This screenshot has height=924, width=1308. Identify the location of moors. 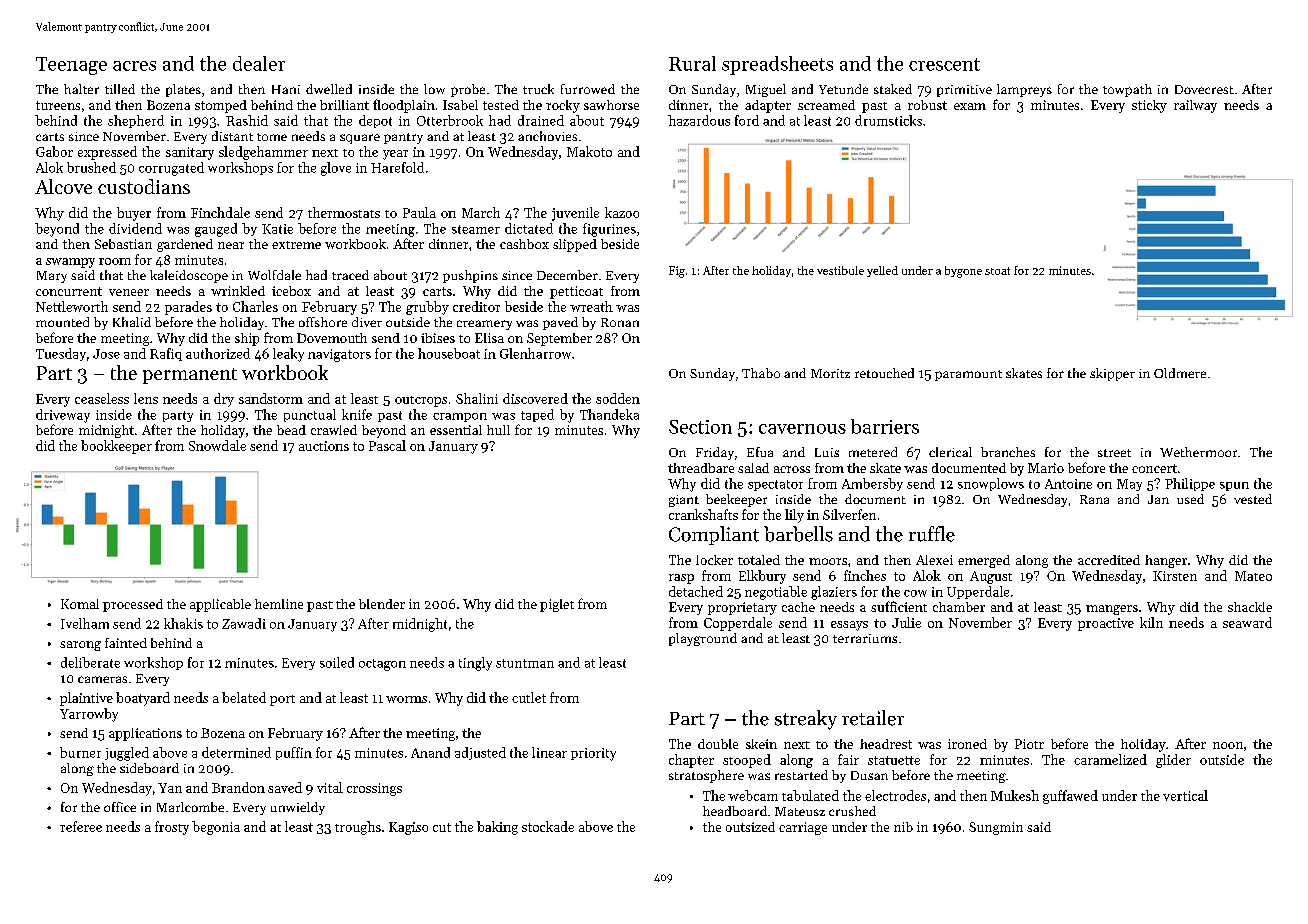
(828, 561).
